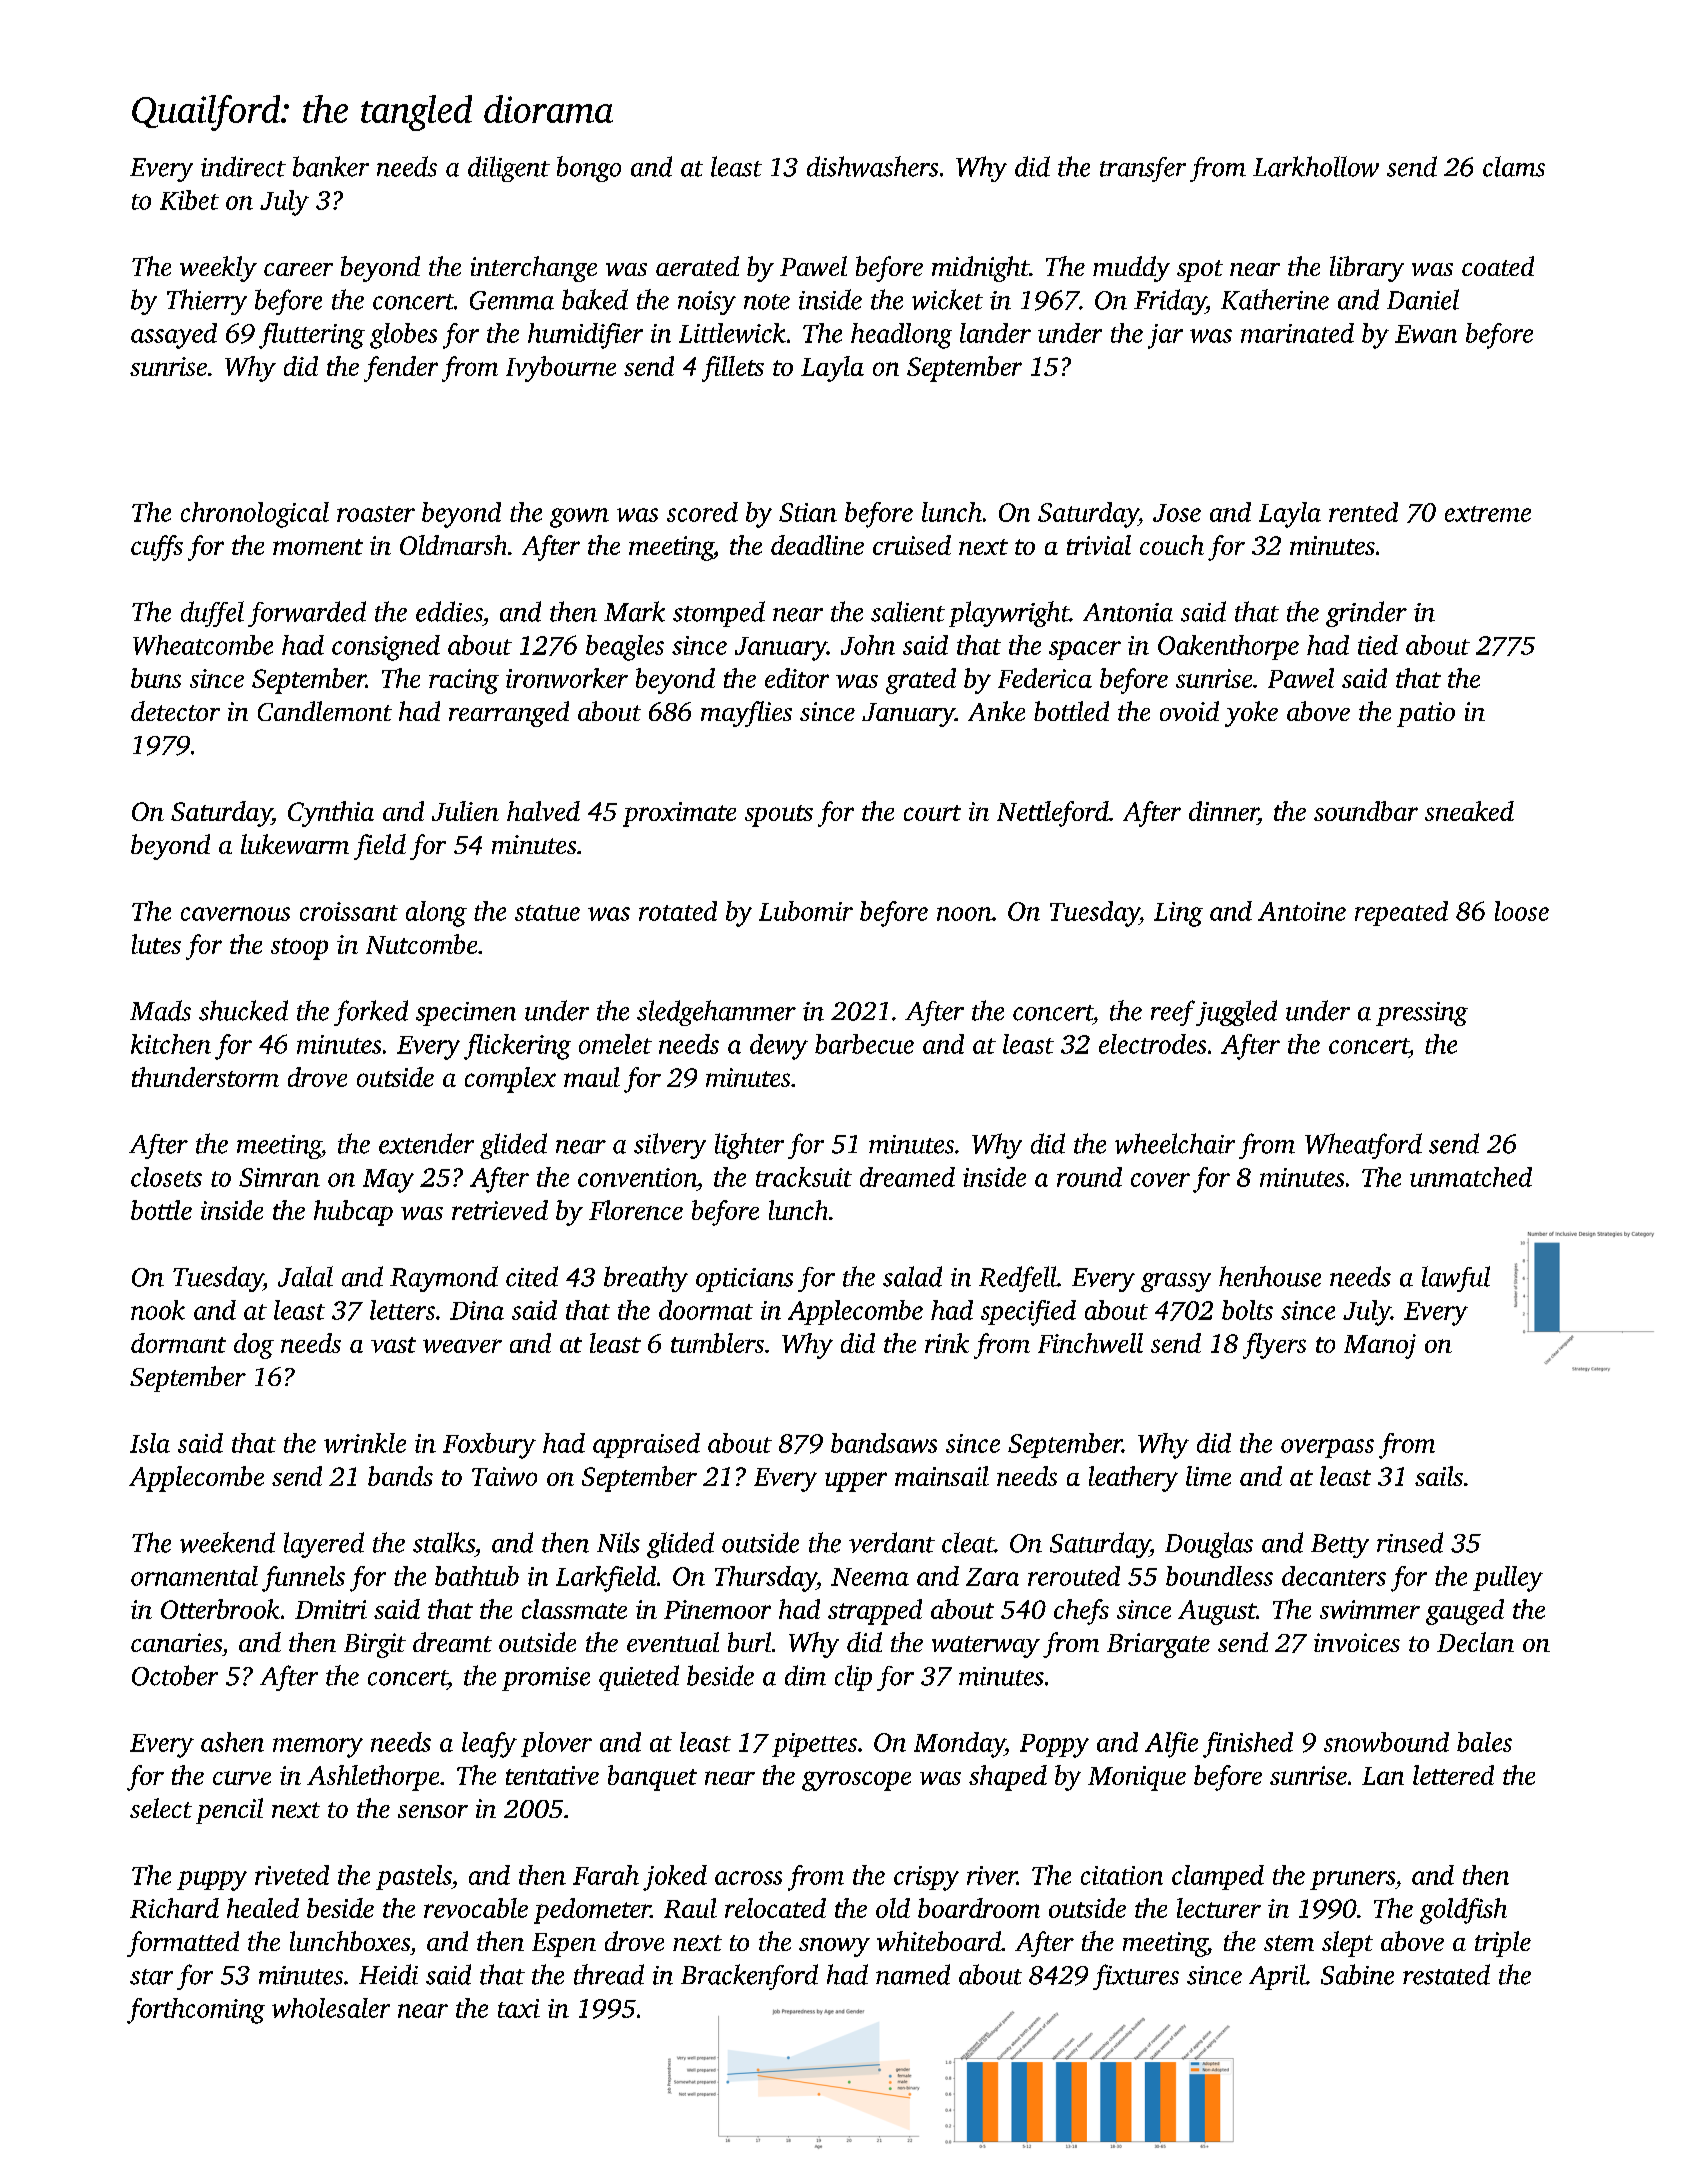 The image size is (1683, 2178). Describe the element at coordinates (775, 1908) in the screenshot. I see `relocated` at that location.
